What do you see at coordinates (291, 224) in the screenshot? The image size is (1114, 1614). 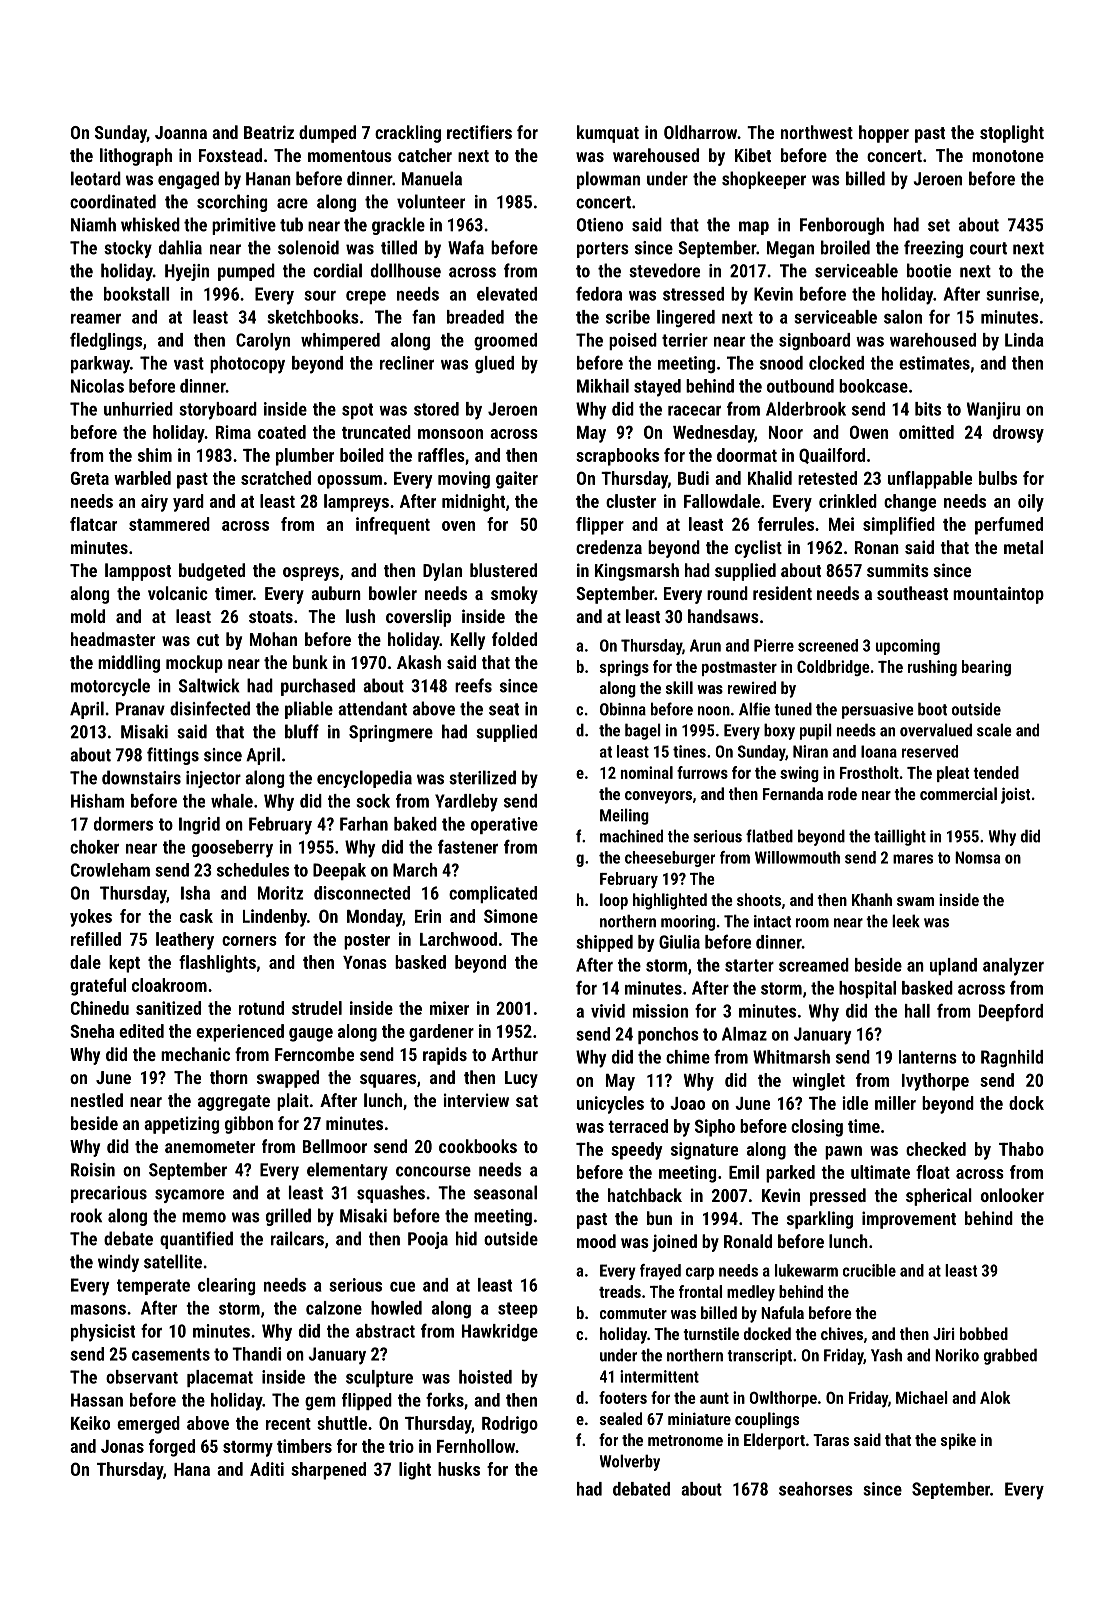 I see `tub` at bounding box center [291, 224].
